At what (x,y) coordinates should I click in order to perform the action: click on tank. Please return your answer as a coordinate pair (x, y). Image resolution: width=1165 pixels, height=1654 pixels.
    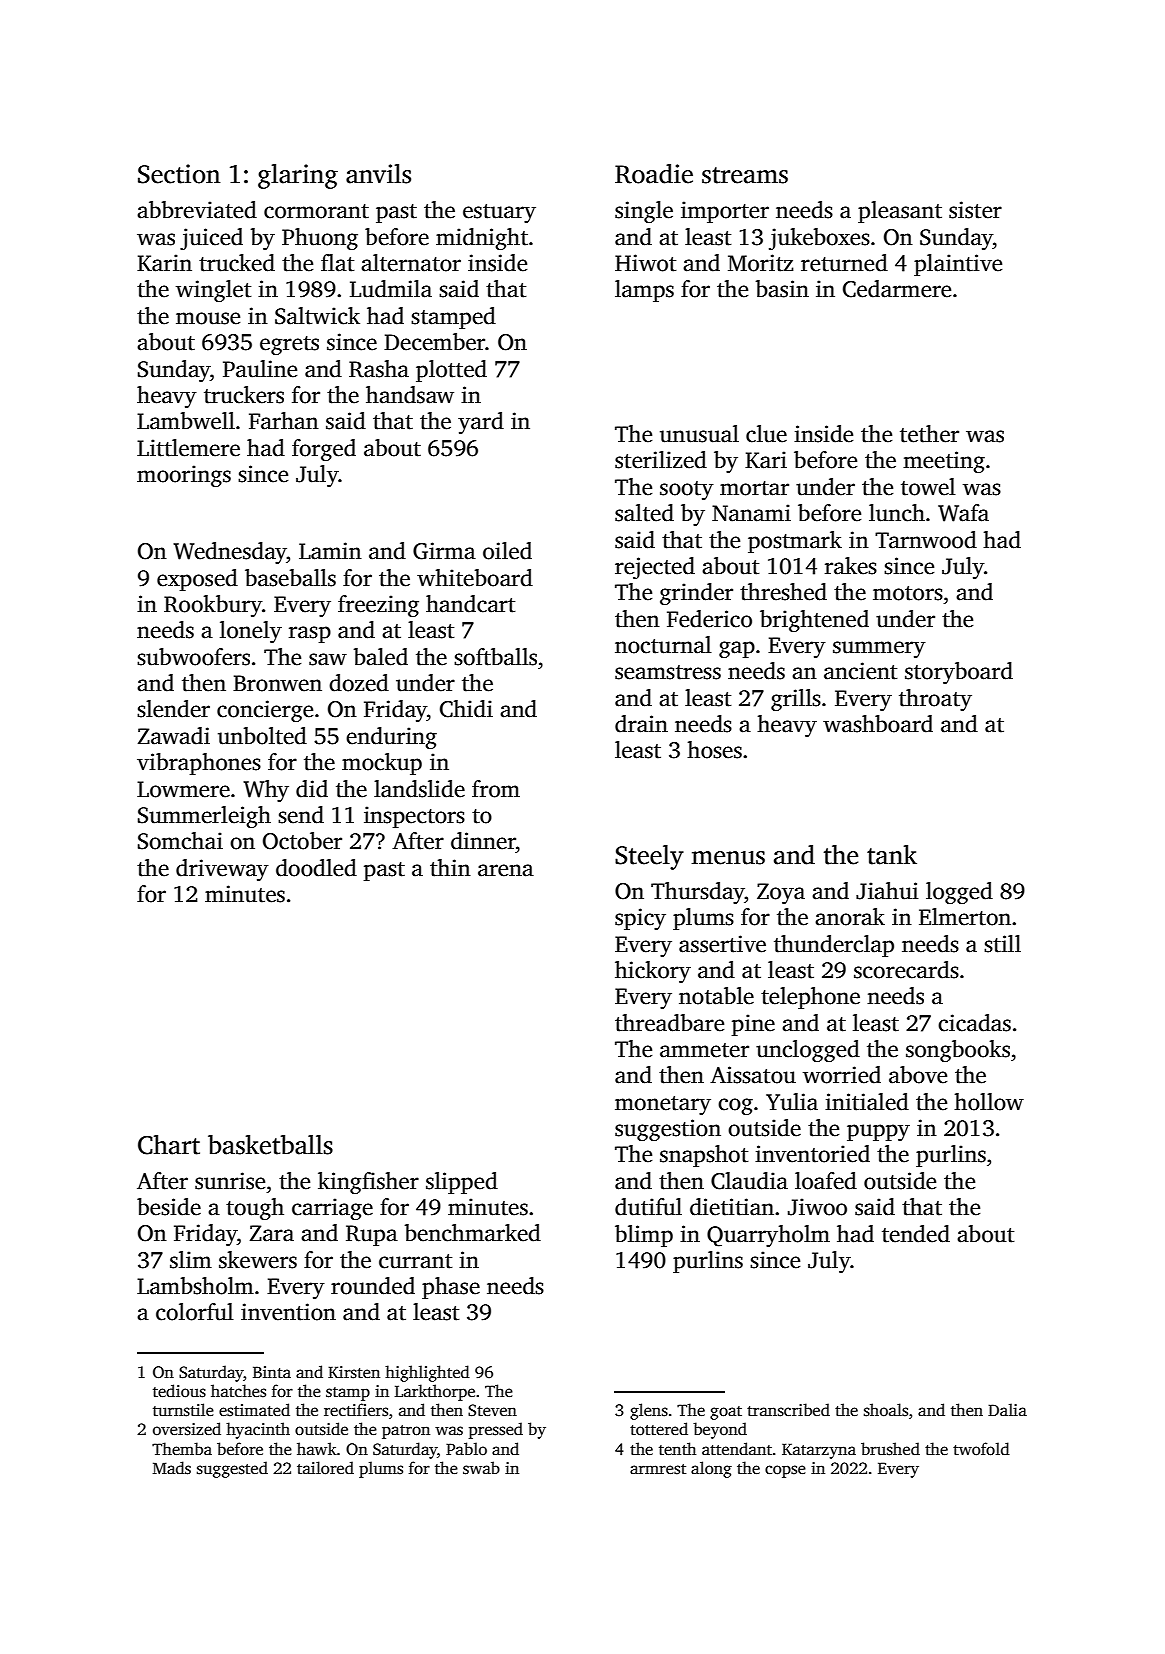
    Looking at the image, I should click on (892, 855).
